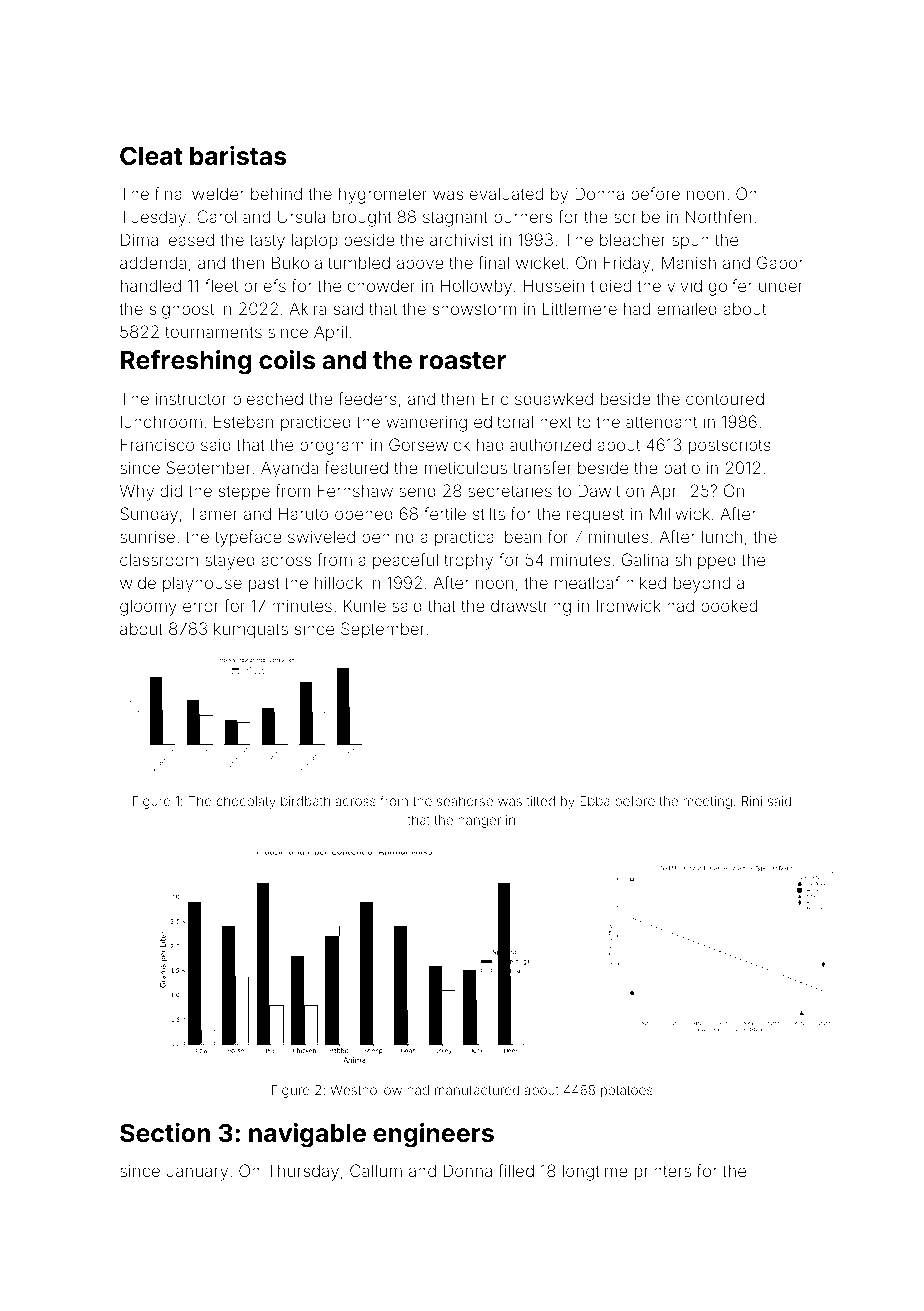  Describe the element at coordinates (689, 262) in the page. I see `Manish` at that location.
